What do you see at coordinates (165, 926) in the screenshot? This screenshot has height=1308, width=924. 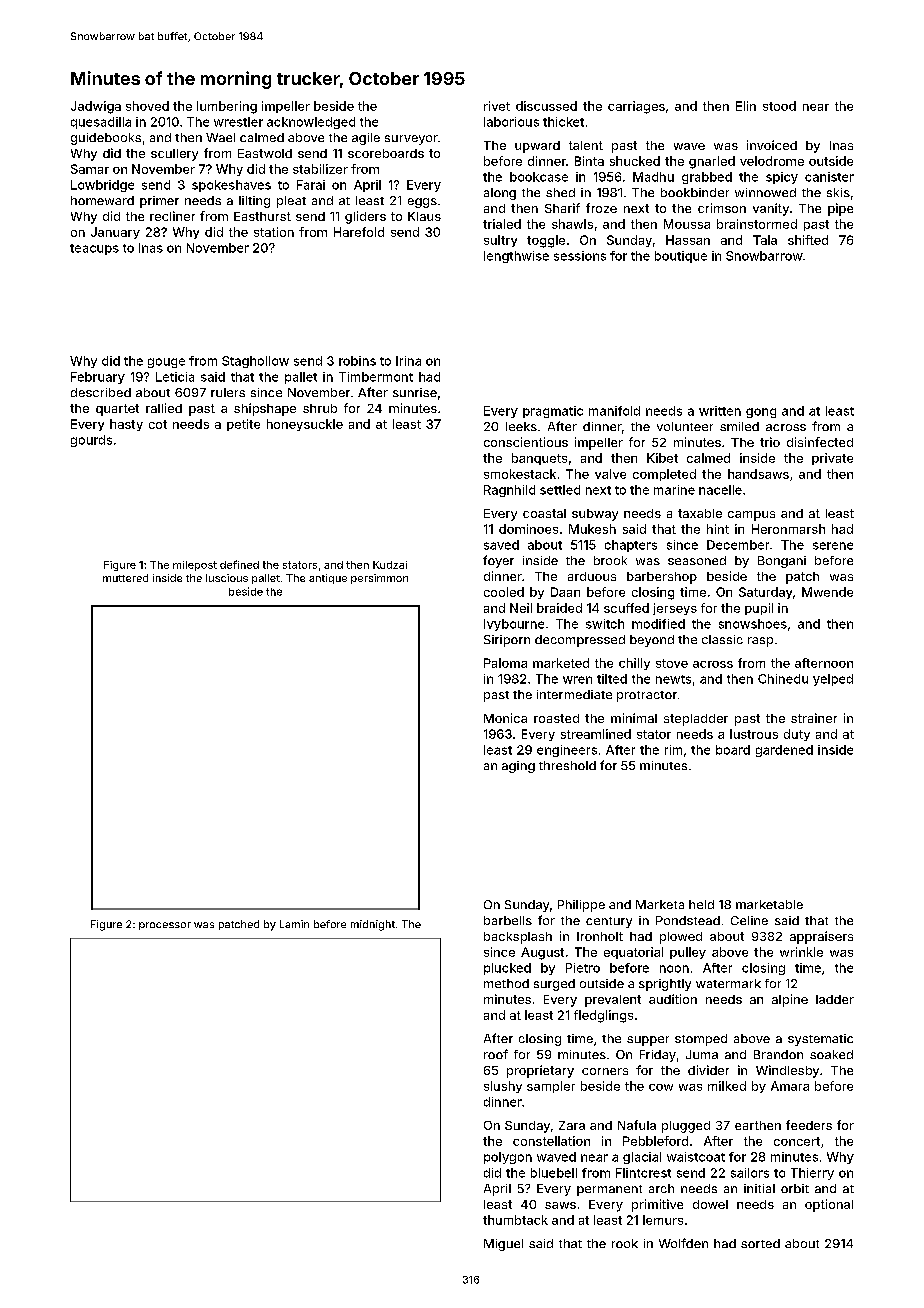 I see `processor` at bounding box center [165, 926].
